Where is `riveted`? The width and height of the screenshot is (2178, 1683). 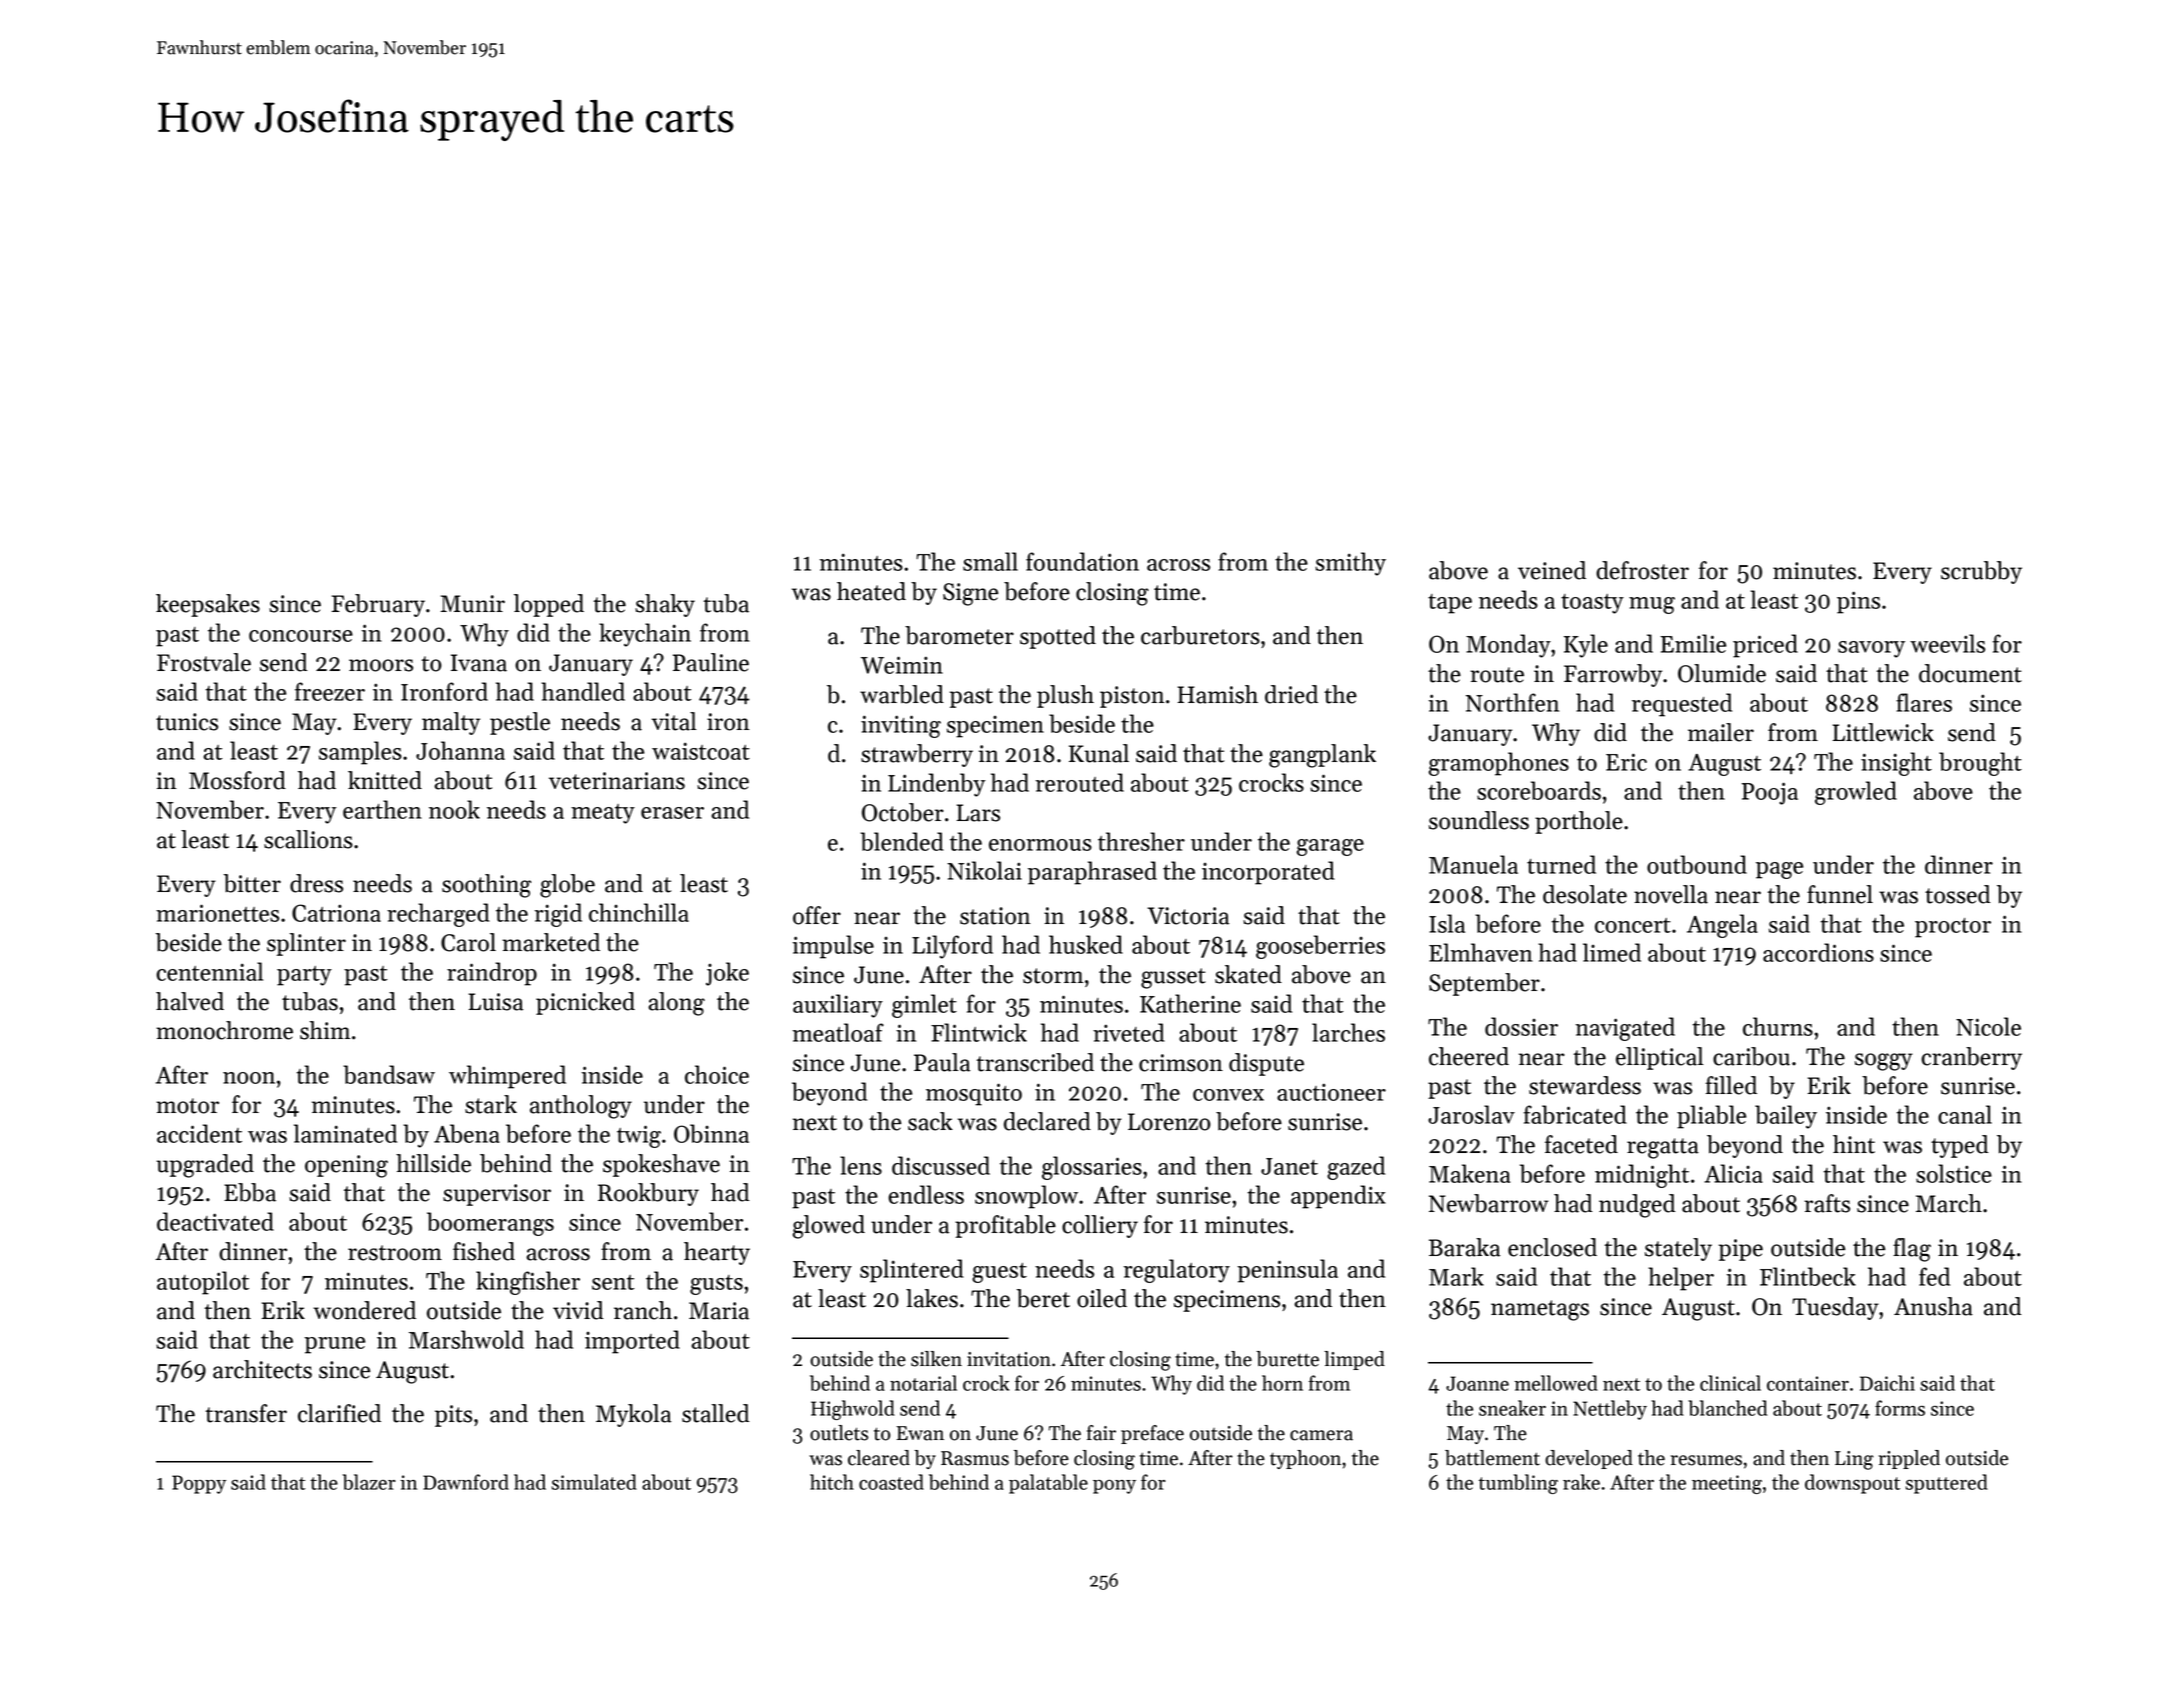
riveted is located at coordinates (1129, 1032).
